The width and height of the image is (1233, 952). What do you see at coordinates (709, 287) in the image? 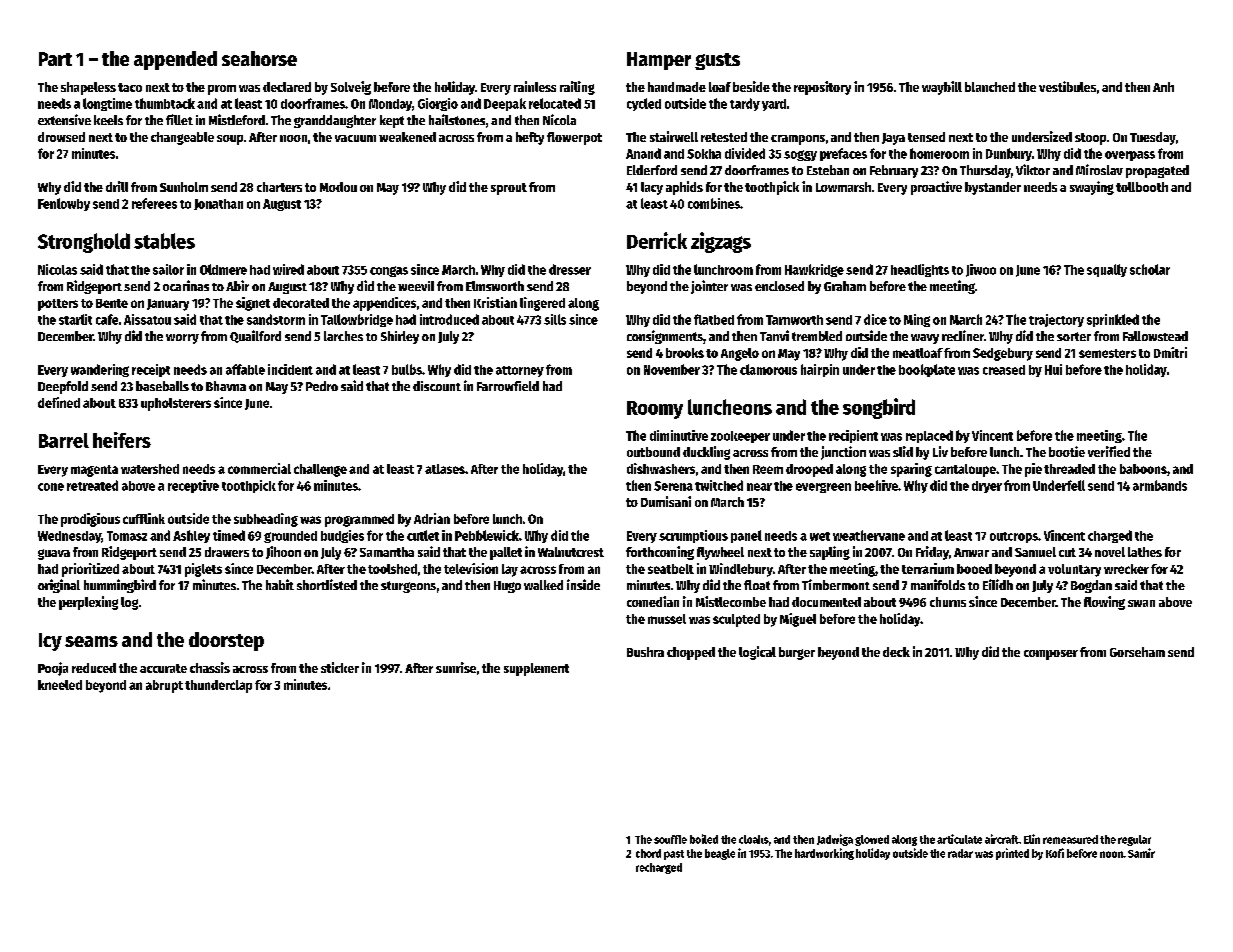
I see `jointer` at bounding box center [709, 287].
